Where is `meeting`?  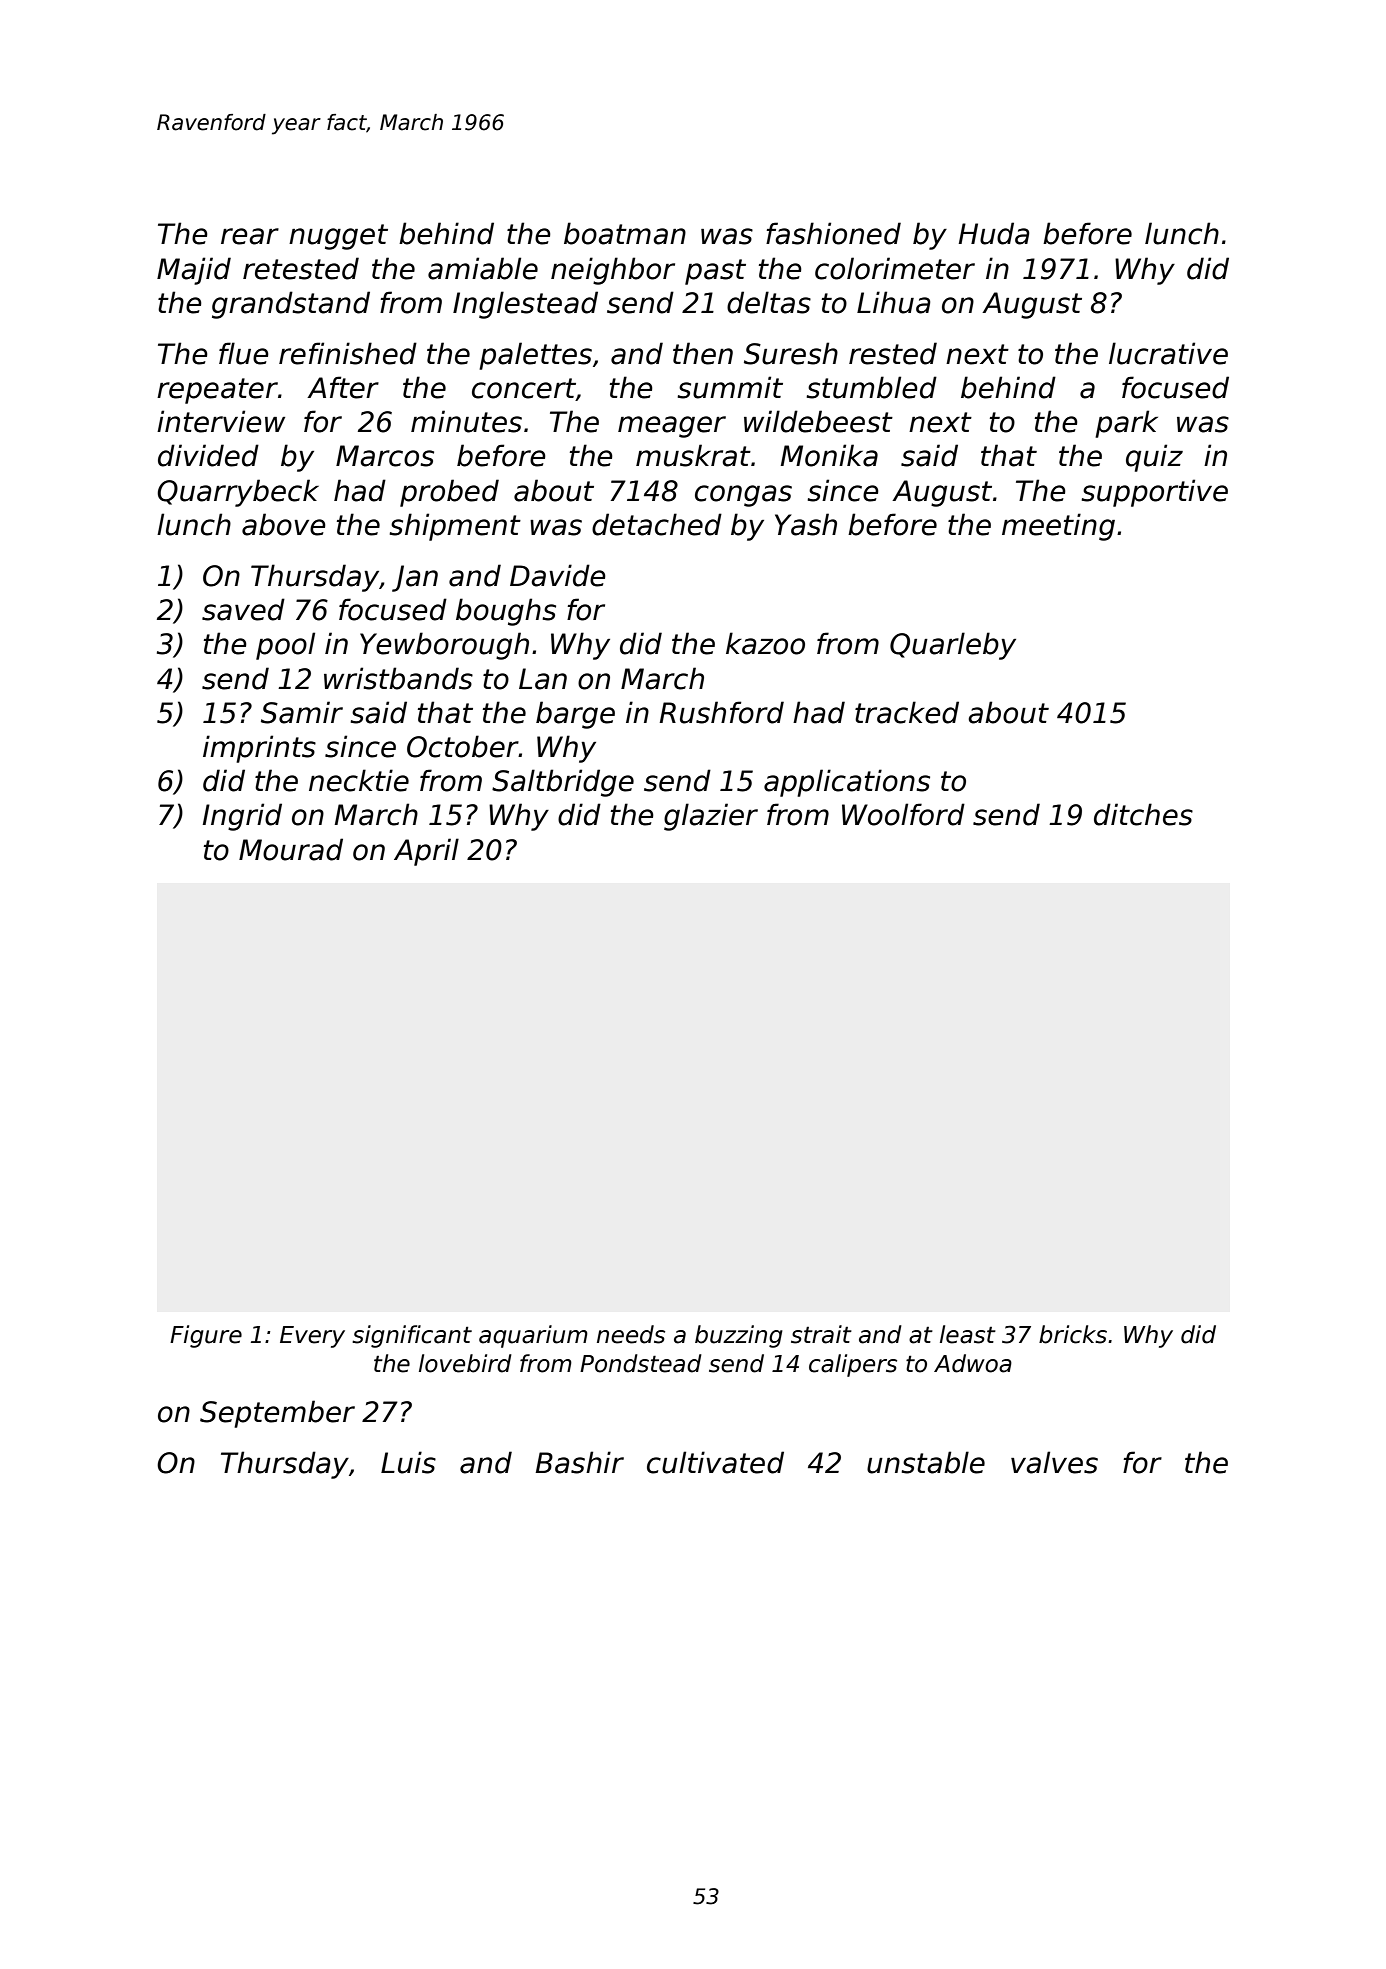
meeting is located at coordinates (1058, 527).
